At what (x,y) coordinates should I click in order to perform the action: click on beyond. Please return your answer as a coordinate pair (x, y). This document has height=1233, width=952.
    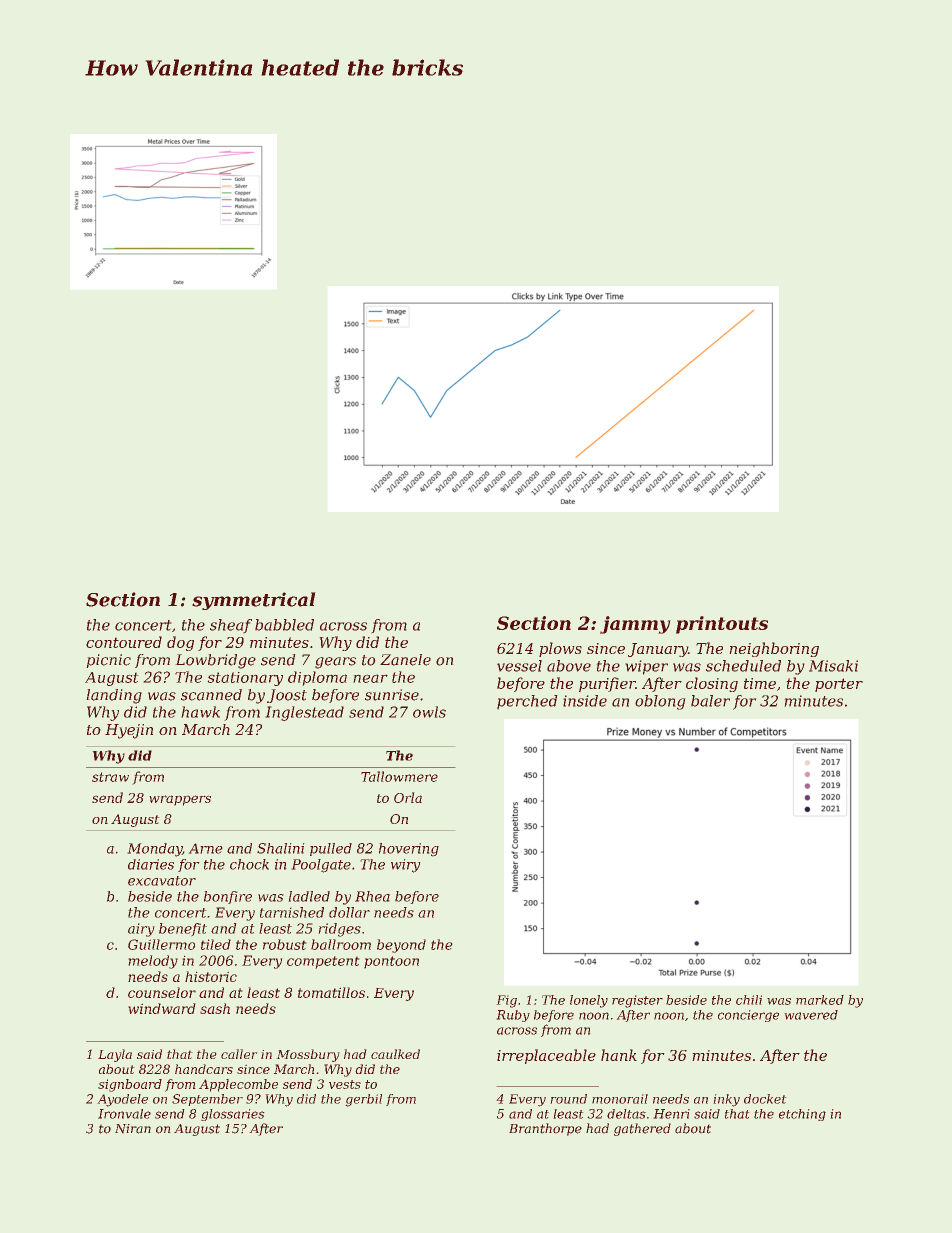
    Looking at the image, I should click on (401, 946).
